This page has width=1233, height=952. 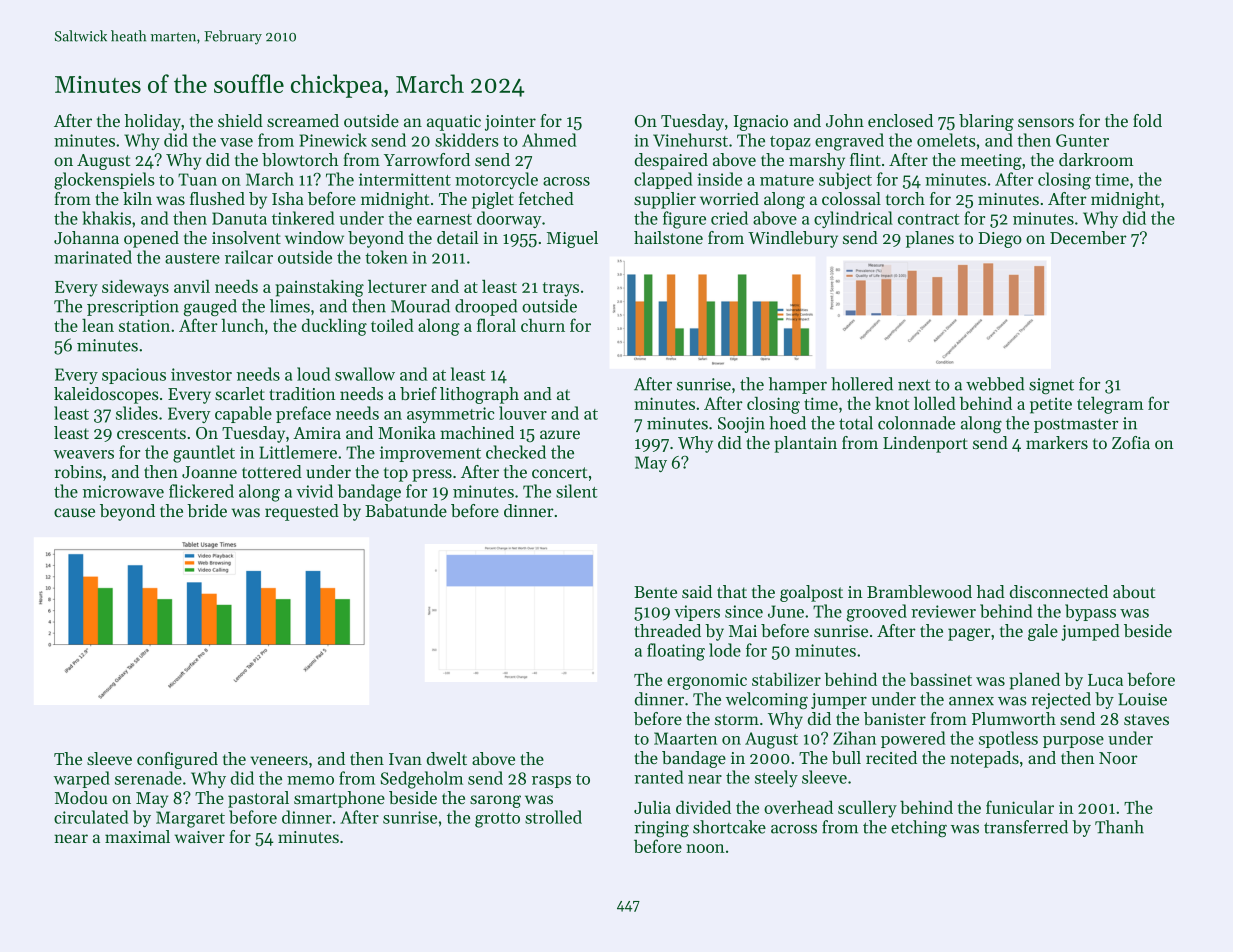 What do you see at coordinates (560, 472) in the page?
I see `concert` at bounding box center [560, 472].
